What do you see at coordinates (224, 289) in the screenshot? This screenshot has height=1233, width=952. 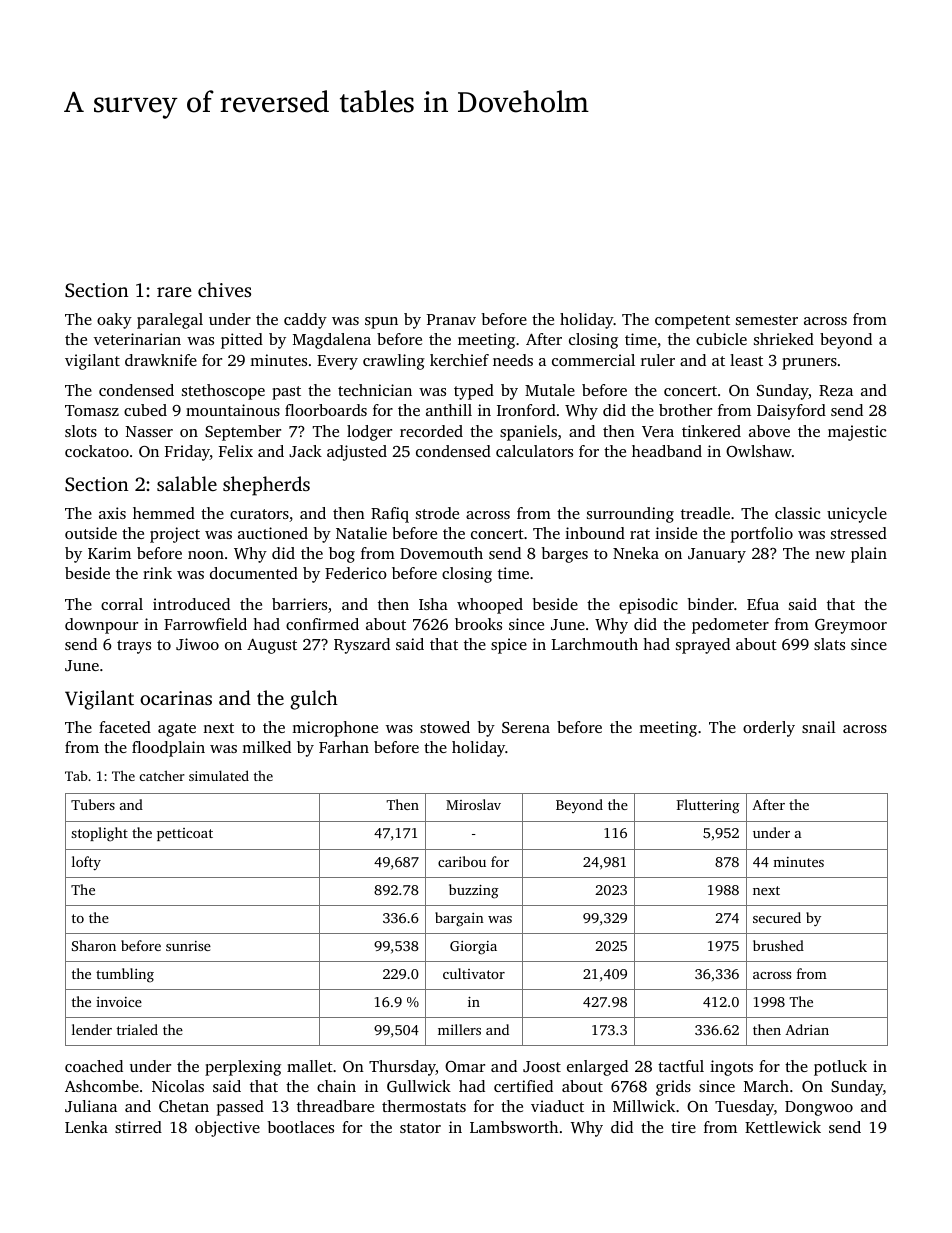 I see `chives` at bounding box center [224, 289].
